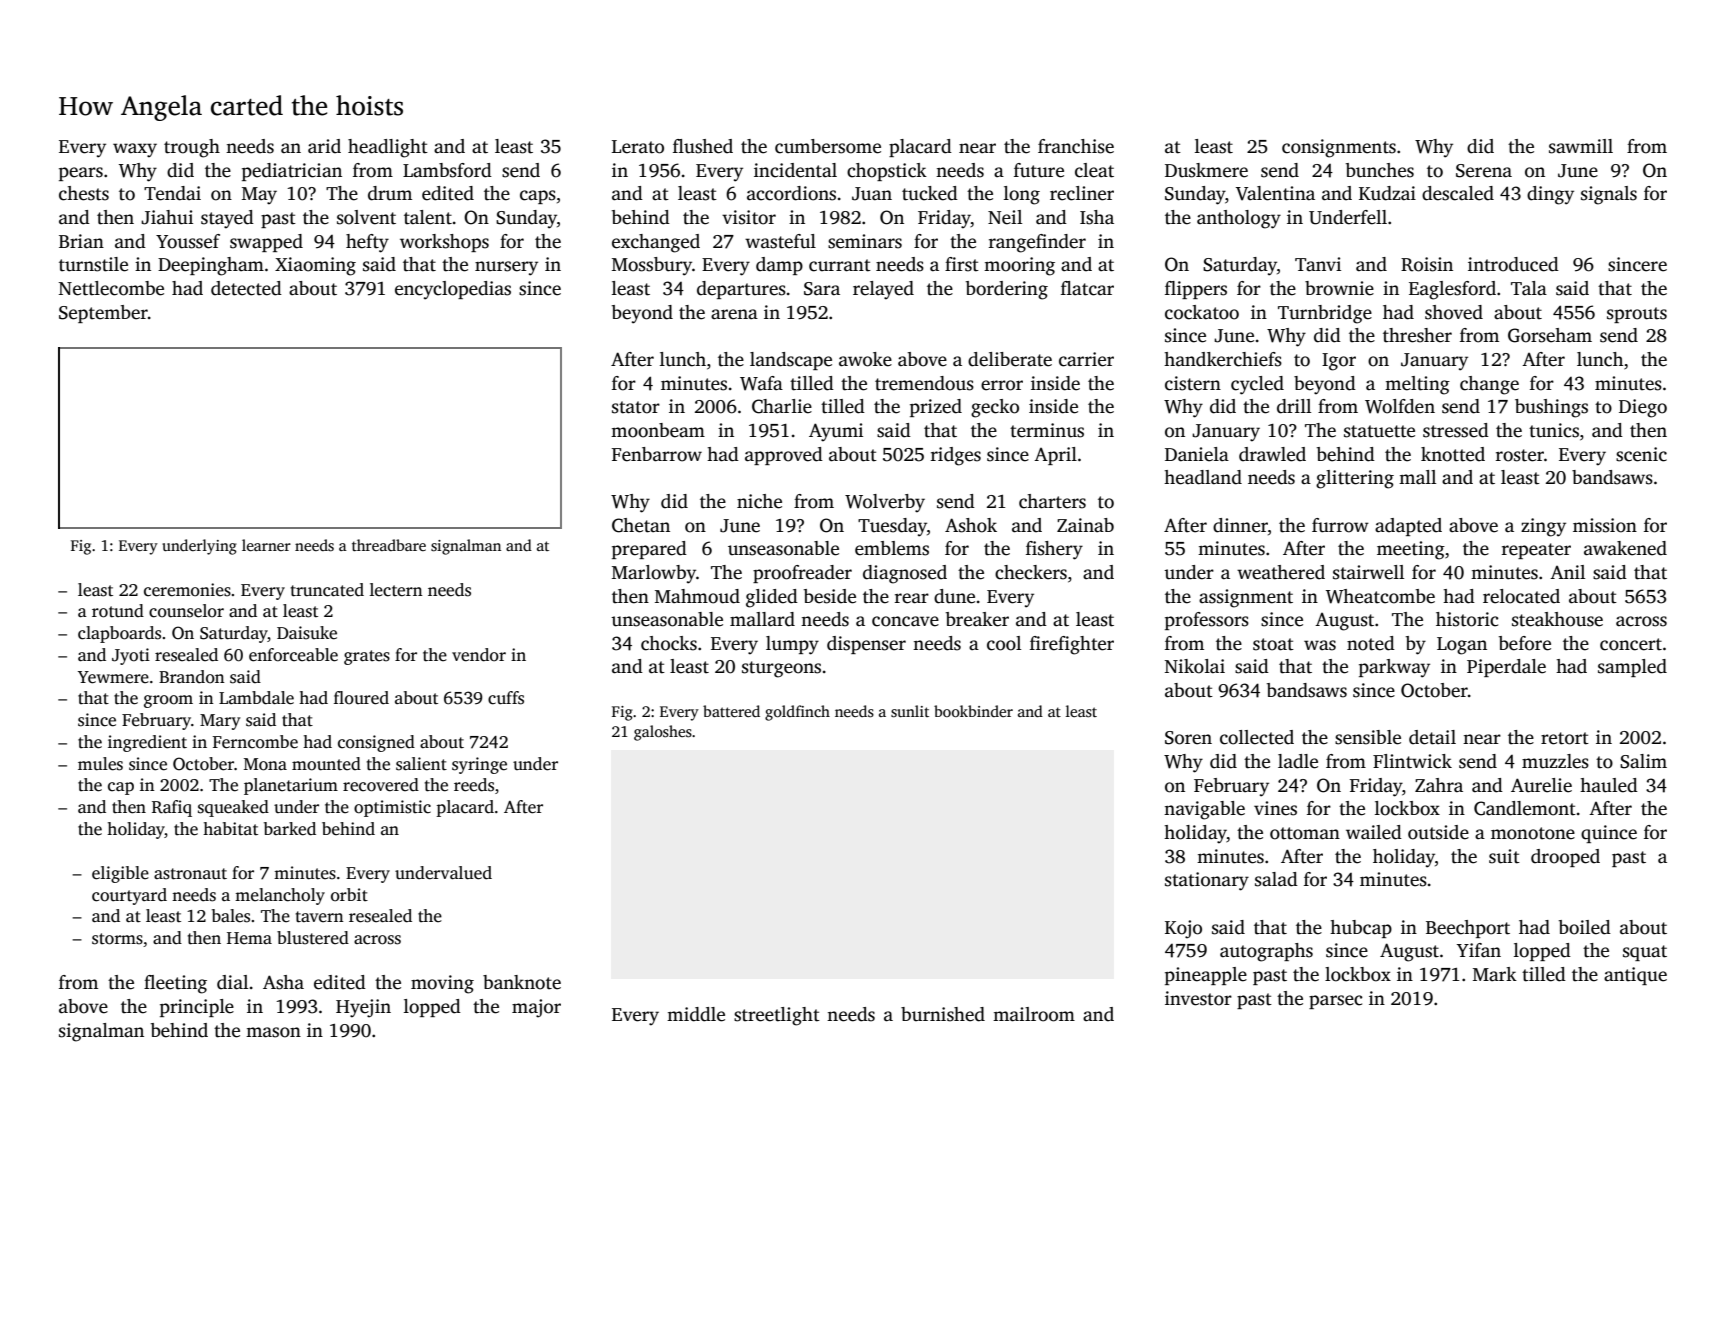 The image size is (1726, 1334). What do you see at coordinates (1484, 171) in the image?
I see `Serena` at bounding box center [1484, 171].
